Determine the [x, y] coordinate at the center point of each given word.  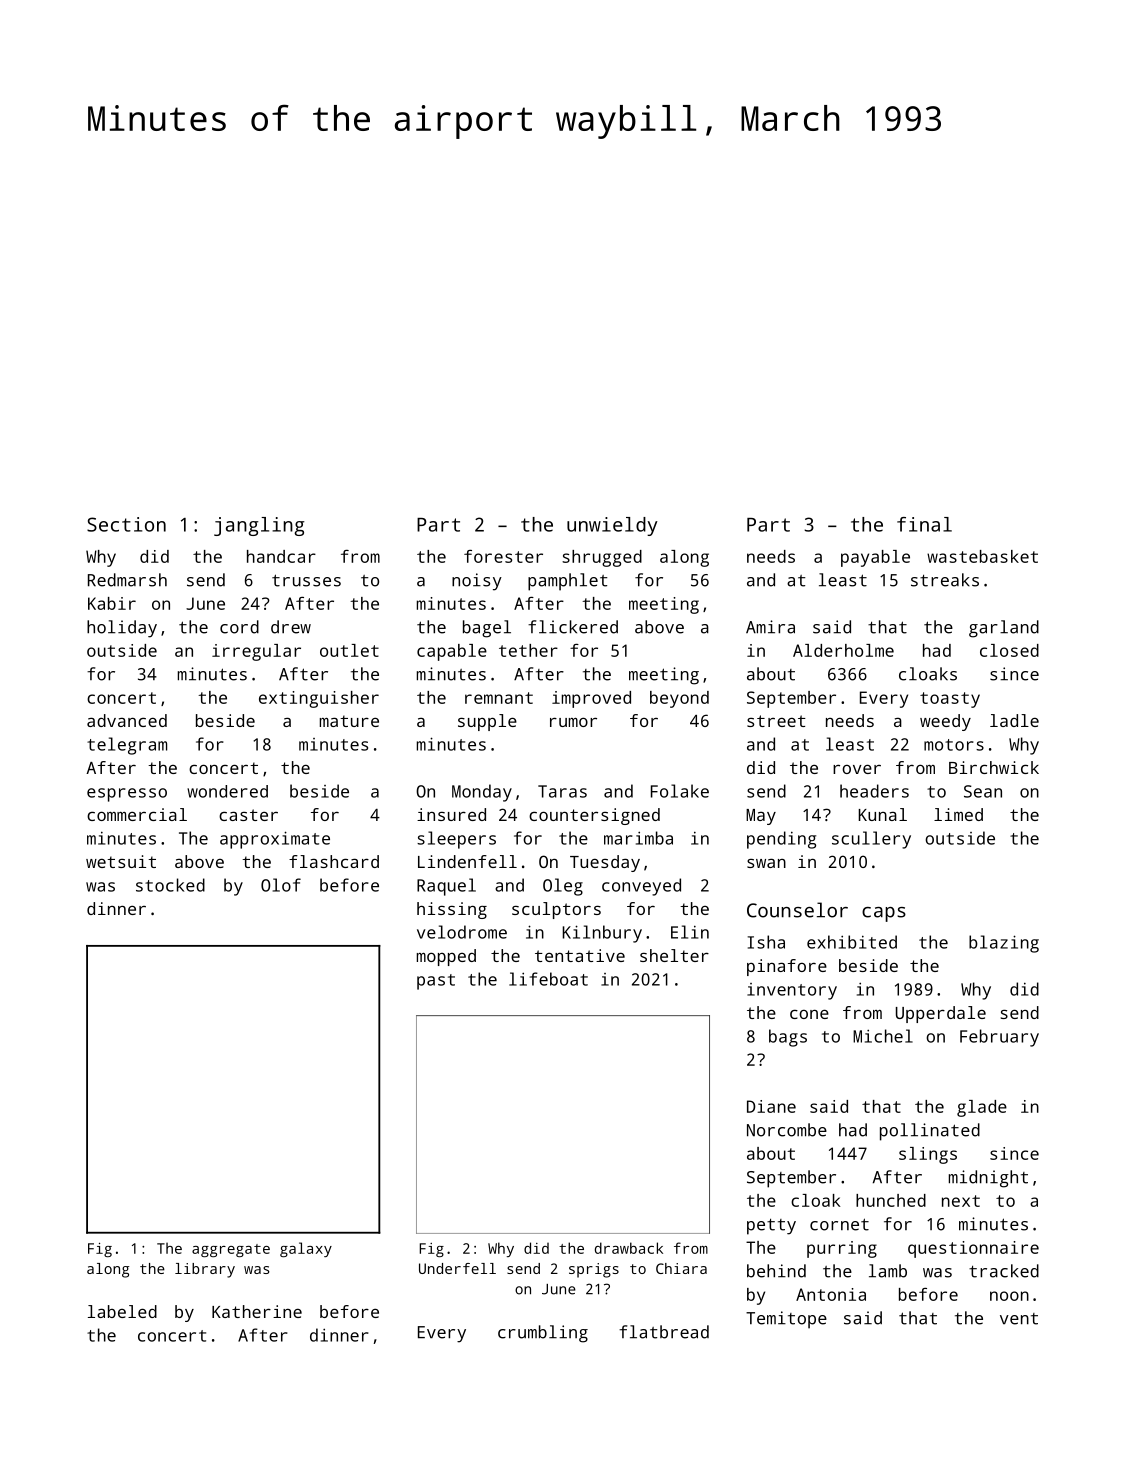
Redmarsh [127, 580]
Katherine [257, 1311]
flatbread [664, 1332]
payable [875, 558]
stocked [170, 885]
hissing [452, 910]
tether [528, 650]
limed [958, 814]
